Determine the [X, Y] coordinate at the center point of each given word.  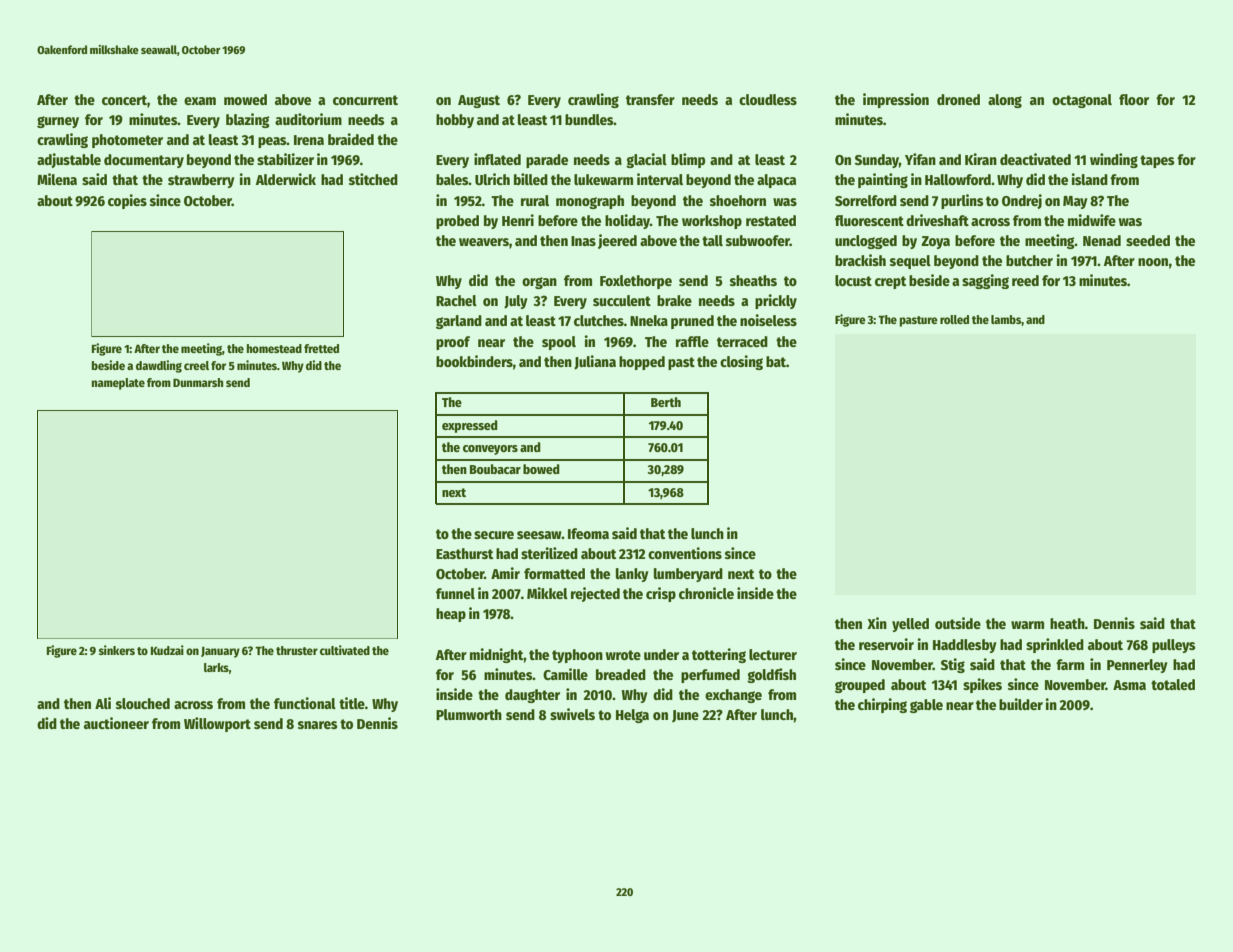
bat [776, 361]
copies [127, 201]
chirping [882, 705]
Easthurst [464, 553]
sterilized [549, 553]
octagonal [1082, 101]
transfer [650, 99]
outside [958, 623]
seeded [1148, 240]
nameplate [118, 384]
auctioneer [116, 723]
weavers [484, 242]
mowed [245, 99]
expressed [470, 426]
